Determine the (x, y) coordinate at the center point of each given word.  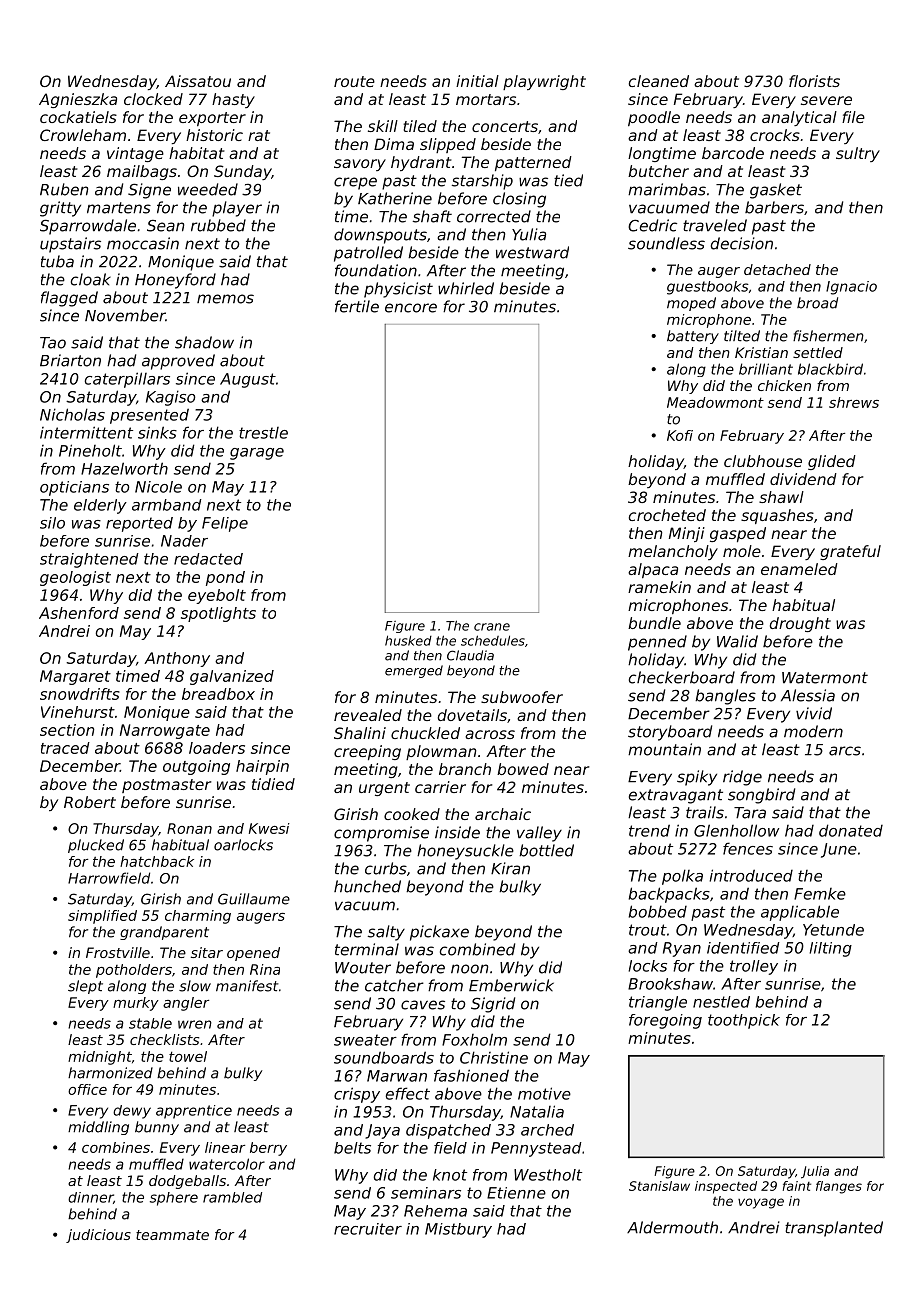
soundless (666, 243)
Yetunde (833, 930)
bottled (546, 850)
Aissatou (198, 81)
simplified (102, 917)
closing (519, 200)
